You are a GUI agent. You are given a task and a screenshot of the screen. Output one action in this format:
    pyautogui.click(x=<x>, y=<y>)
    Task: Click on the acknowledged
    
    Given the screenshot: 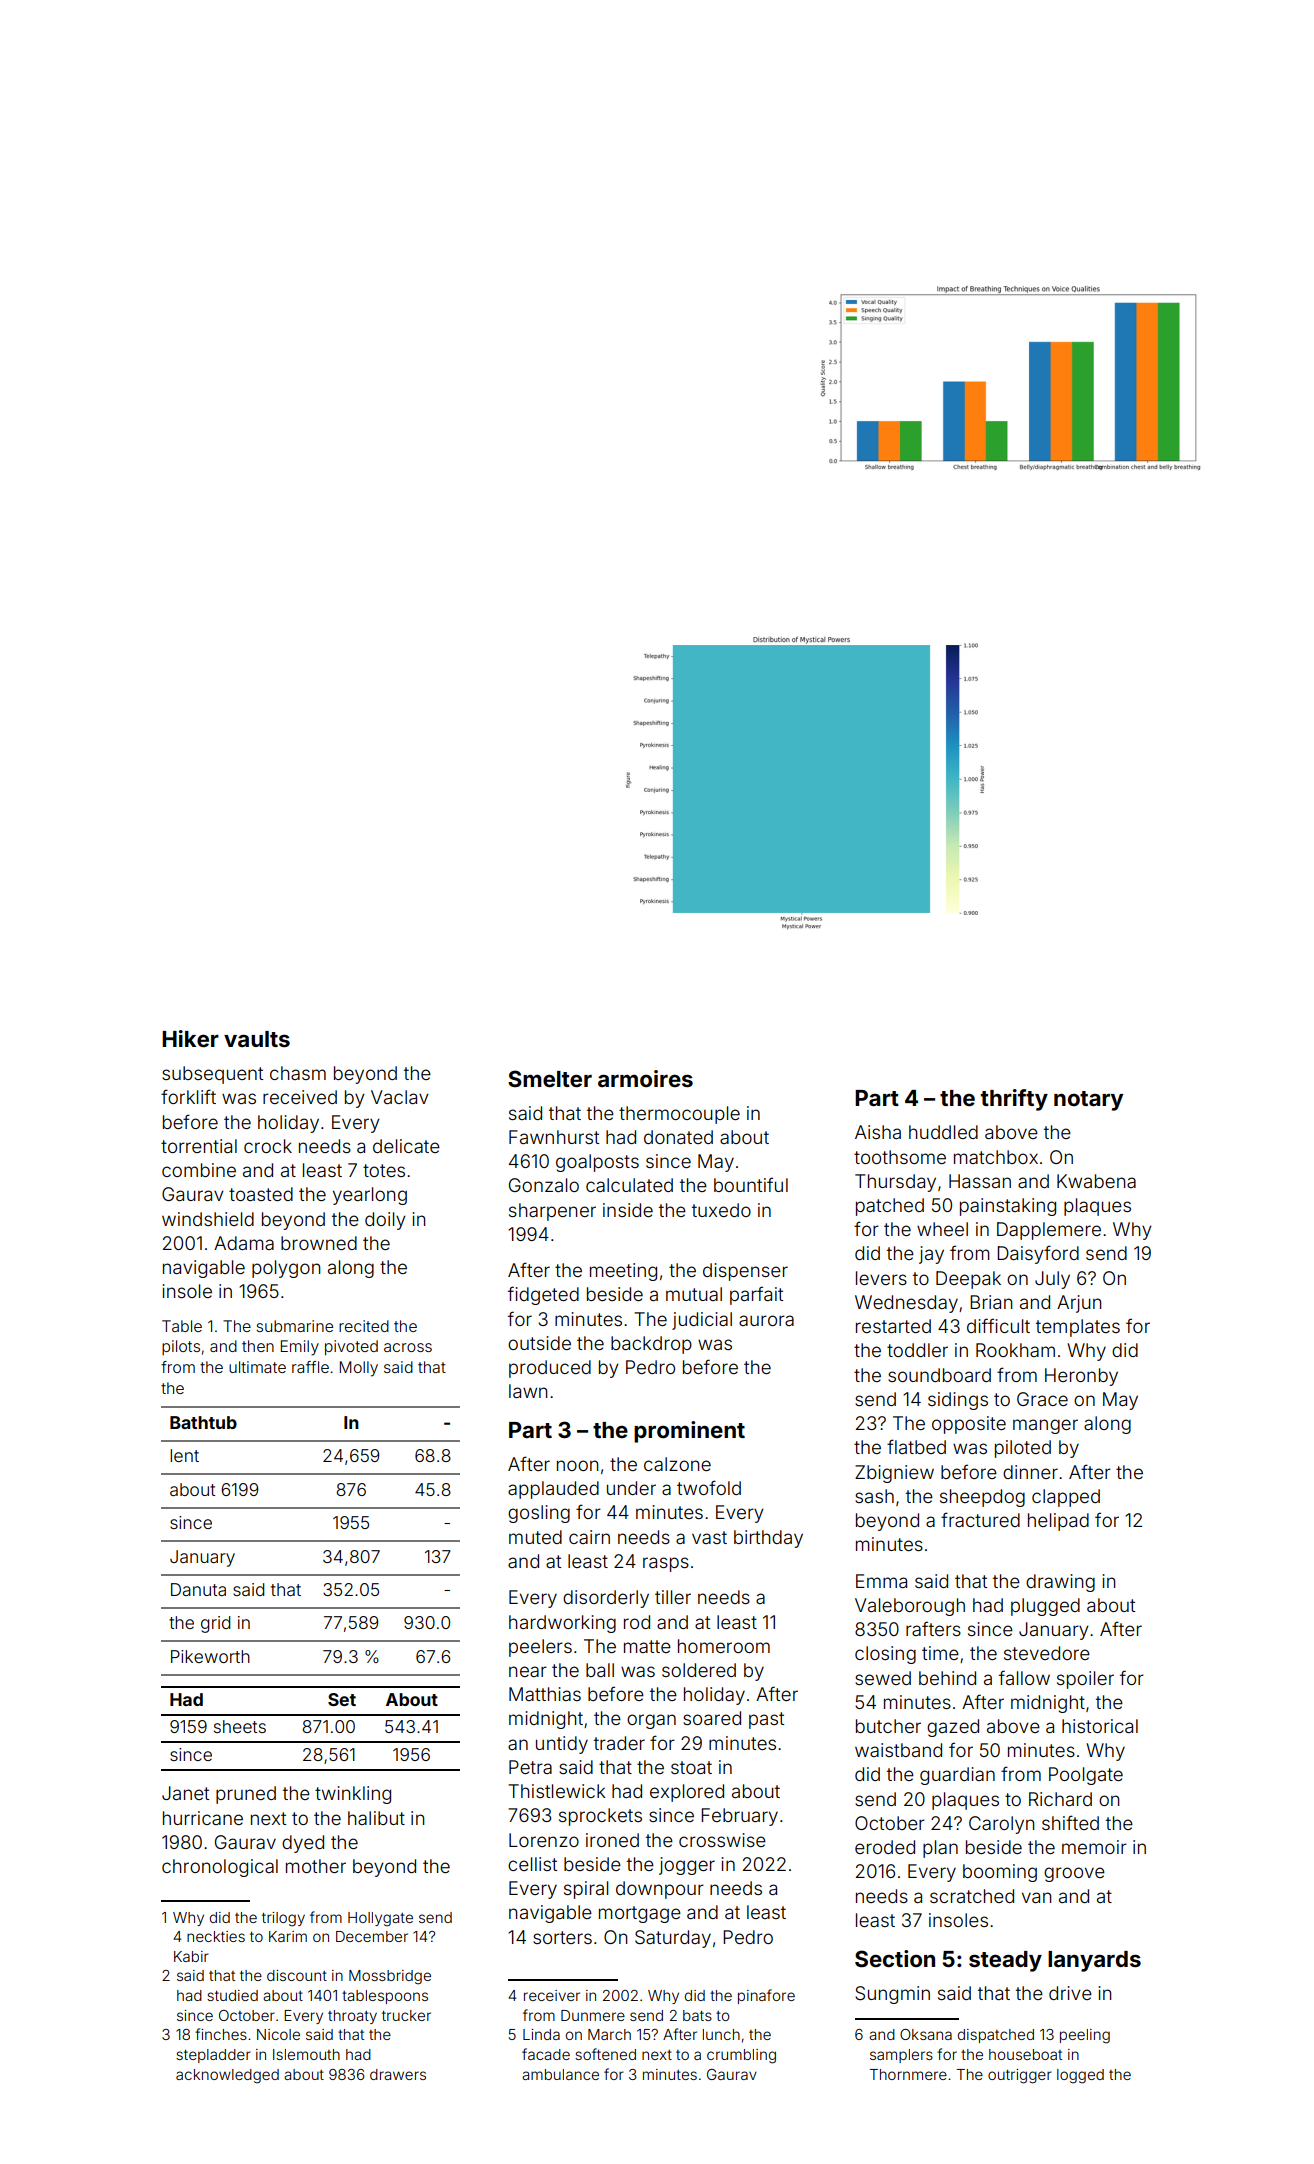 What is the action you would take?
    pyautogui.click(x=227, y=2076)
